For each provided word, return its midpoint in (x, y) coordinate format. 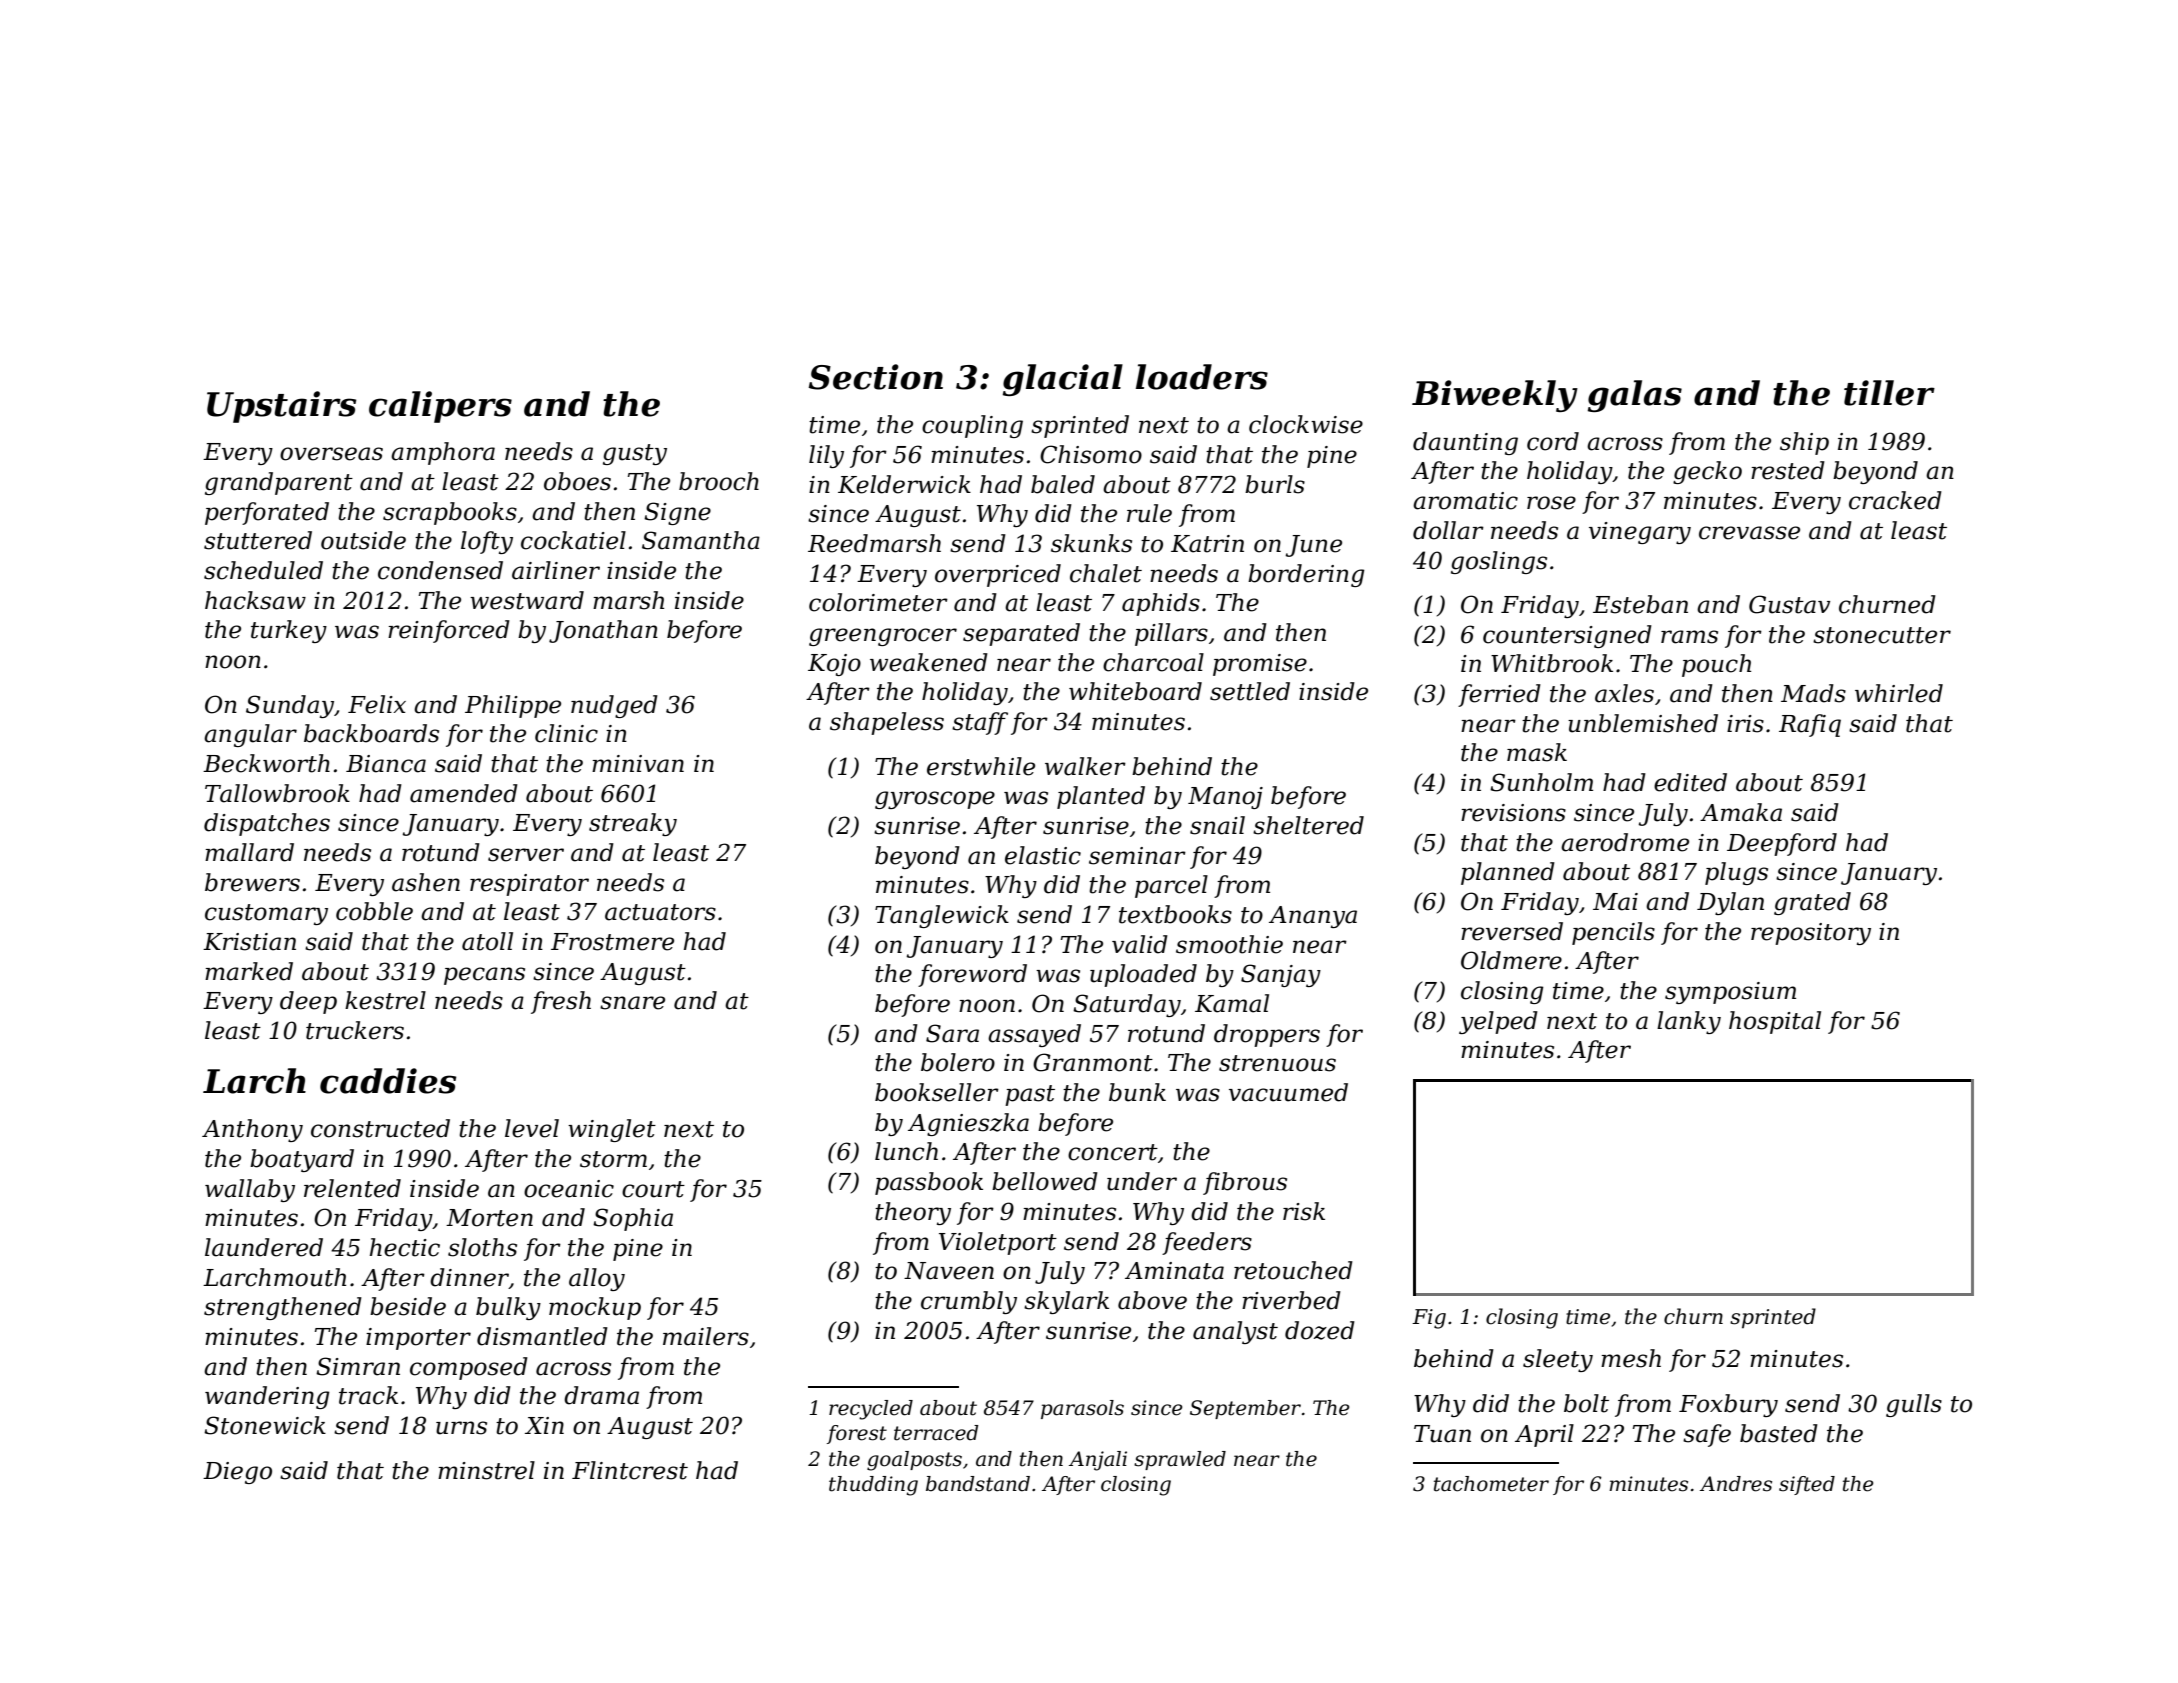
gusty (635, 454)
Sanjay (1281, 975)
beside (408, 1306)
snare (632, 1003)
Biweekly (1495, 396)
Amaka (1741, 812)
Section (876, 377)
